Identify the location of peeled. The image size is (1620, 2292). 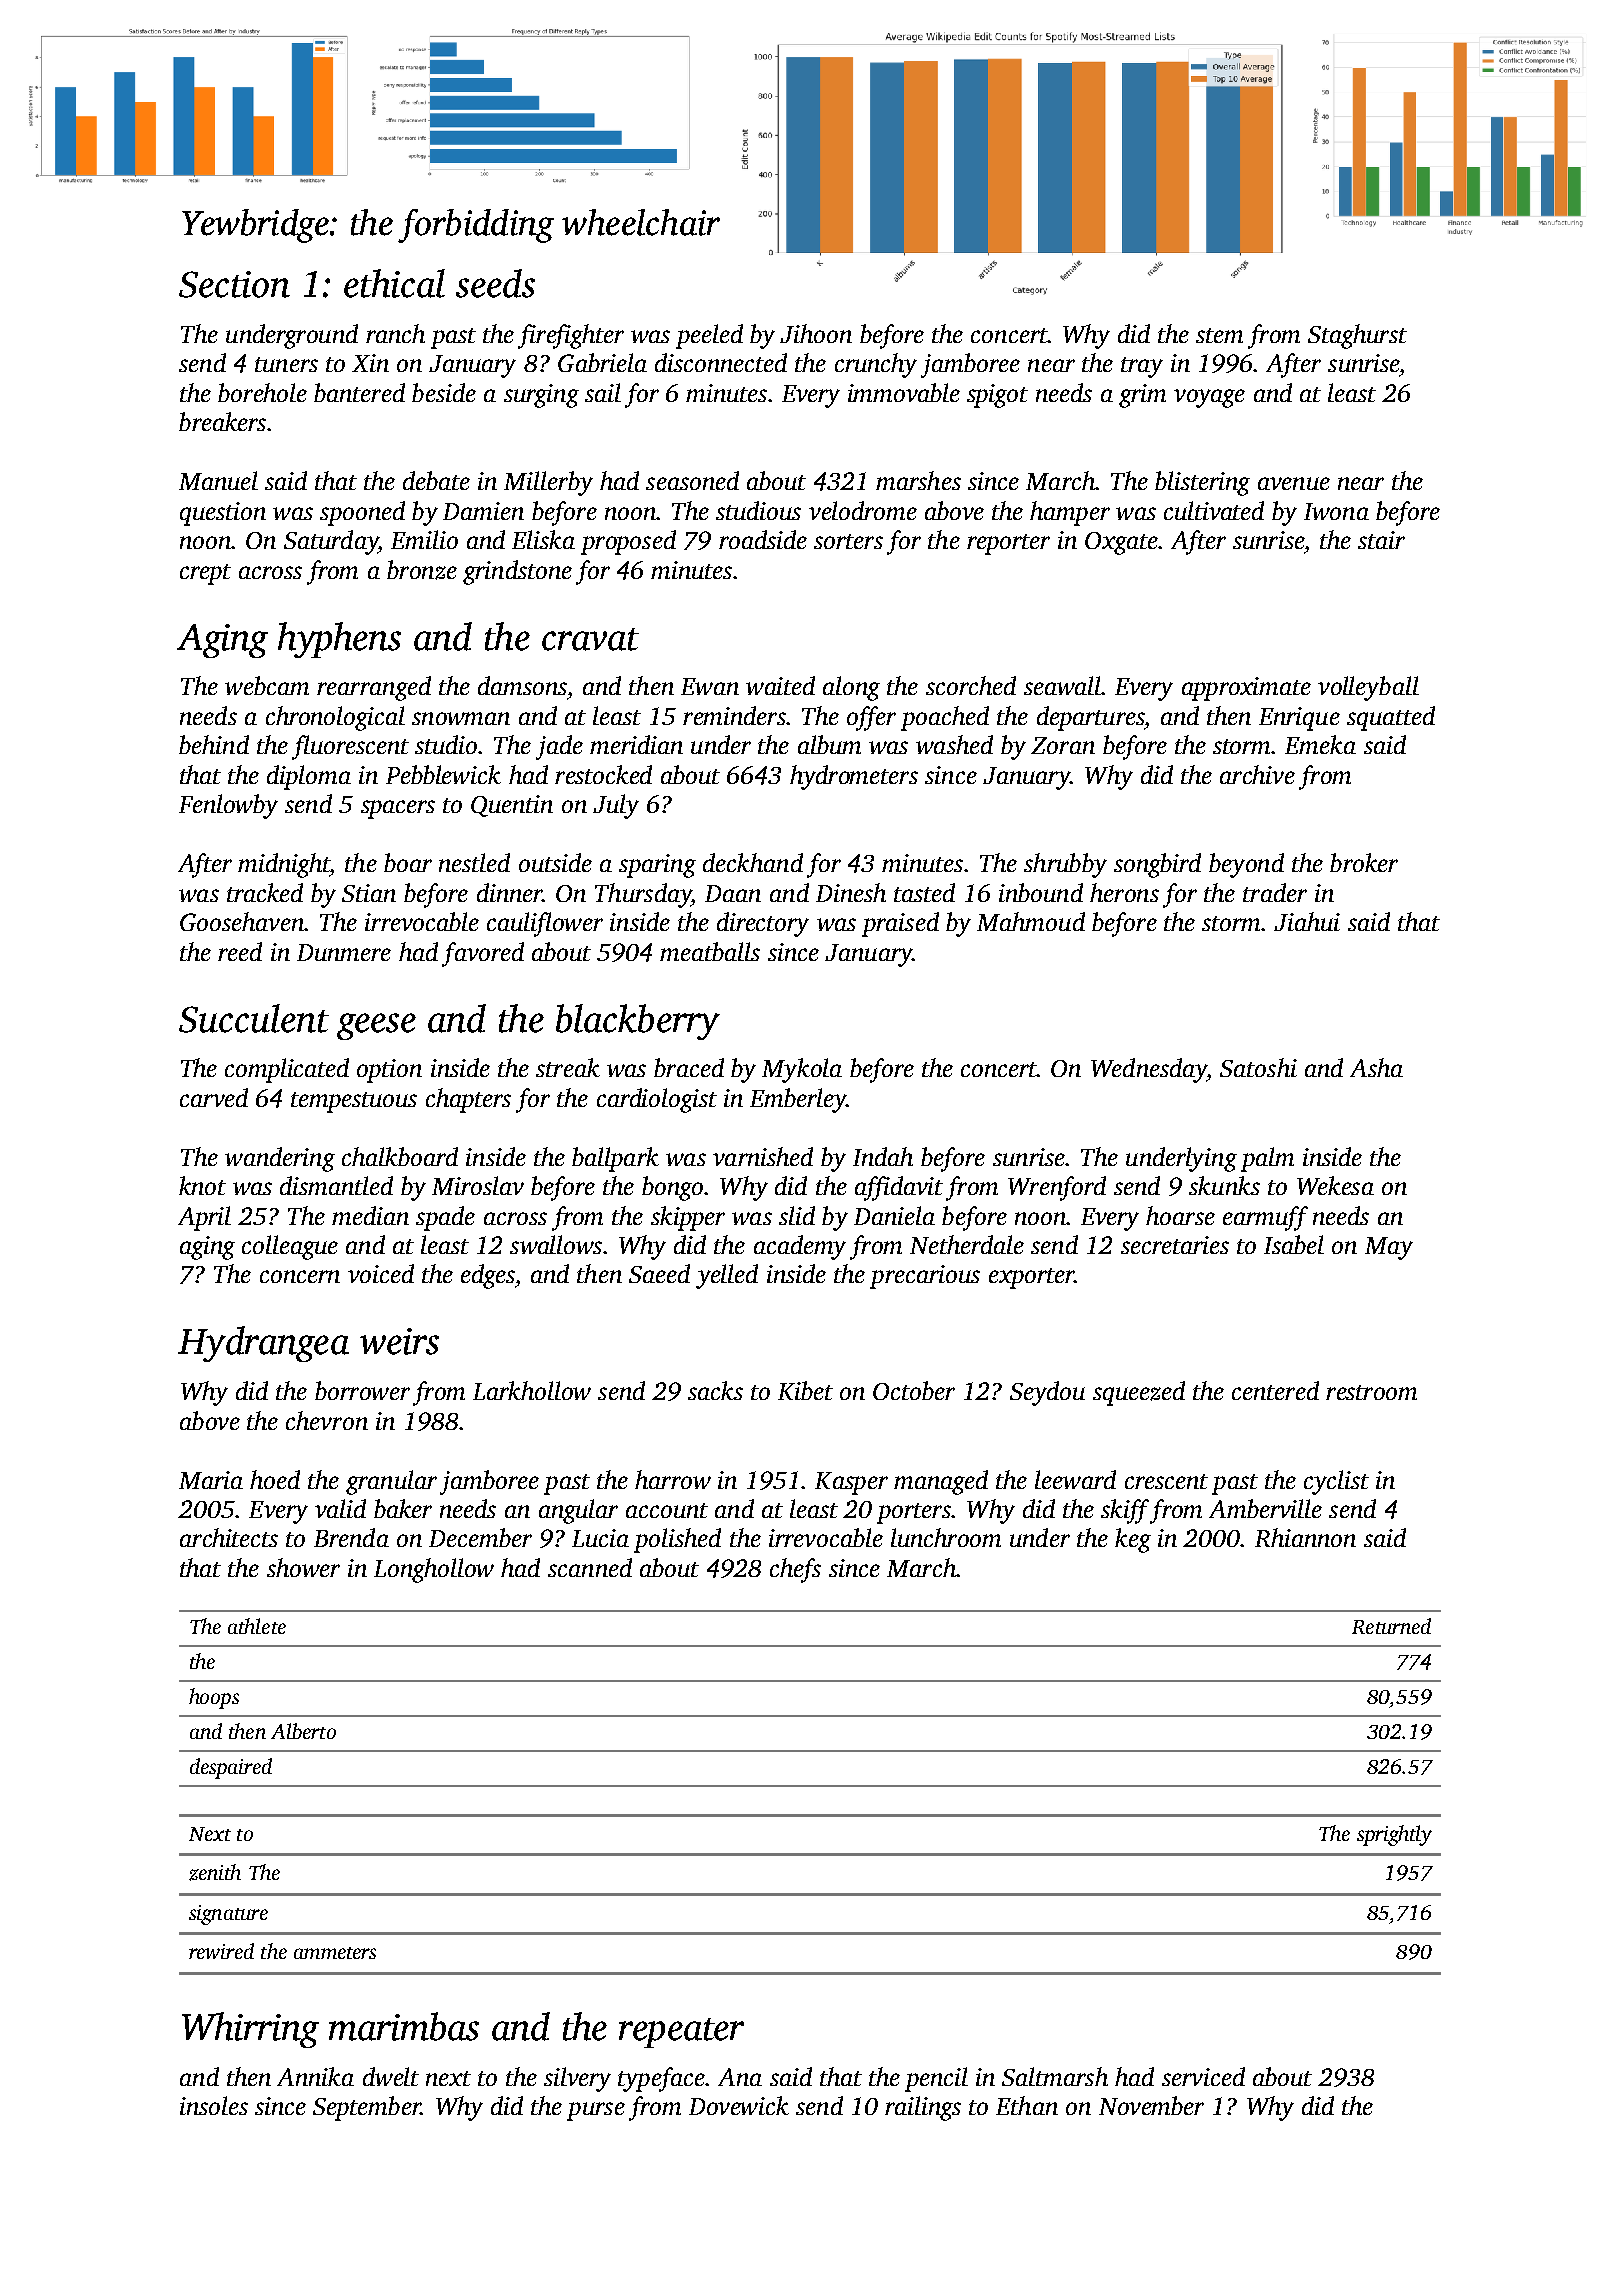
(709, 336).
